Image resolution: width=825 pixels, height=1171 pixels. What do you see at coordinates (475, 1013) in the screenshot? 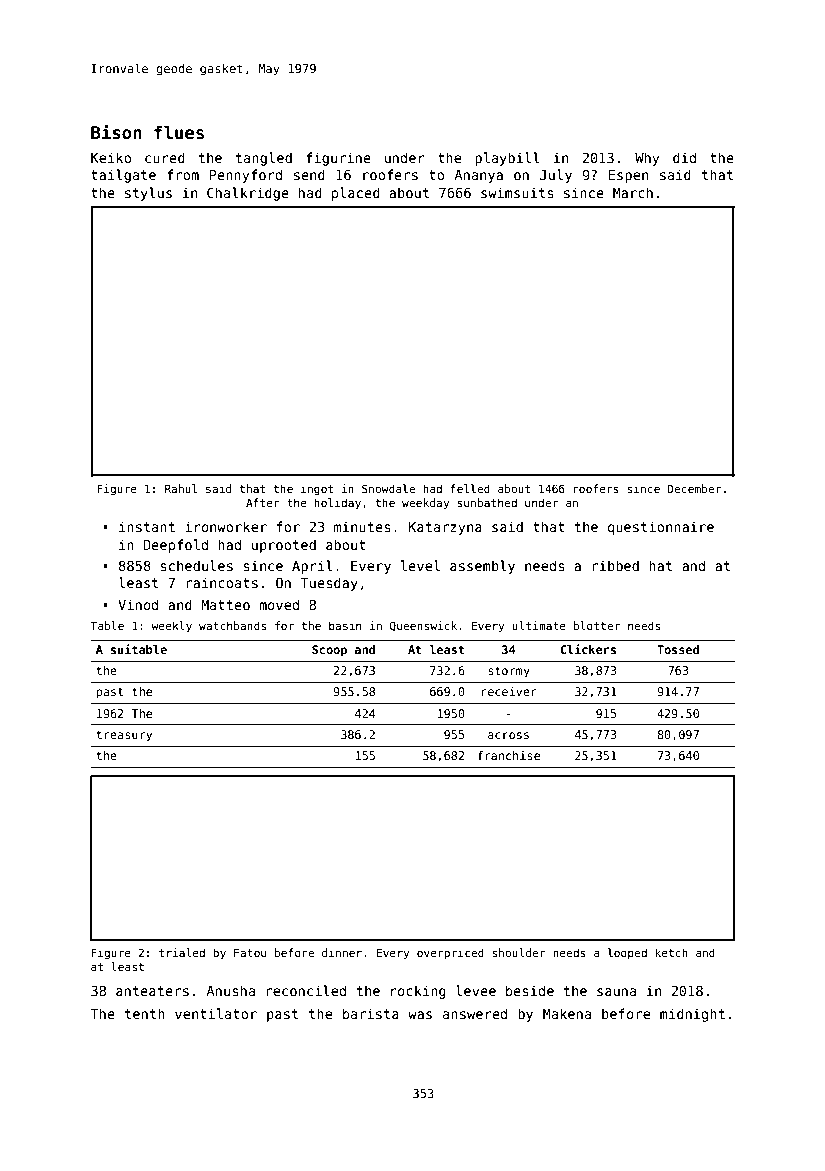
I see `answered` at bounding box center [475, 1013].
